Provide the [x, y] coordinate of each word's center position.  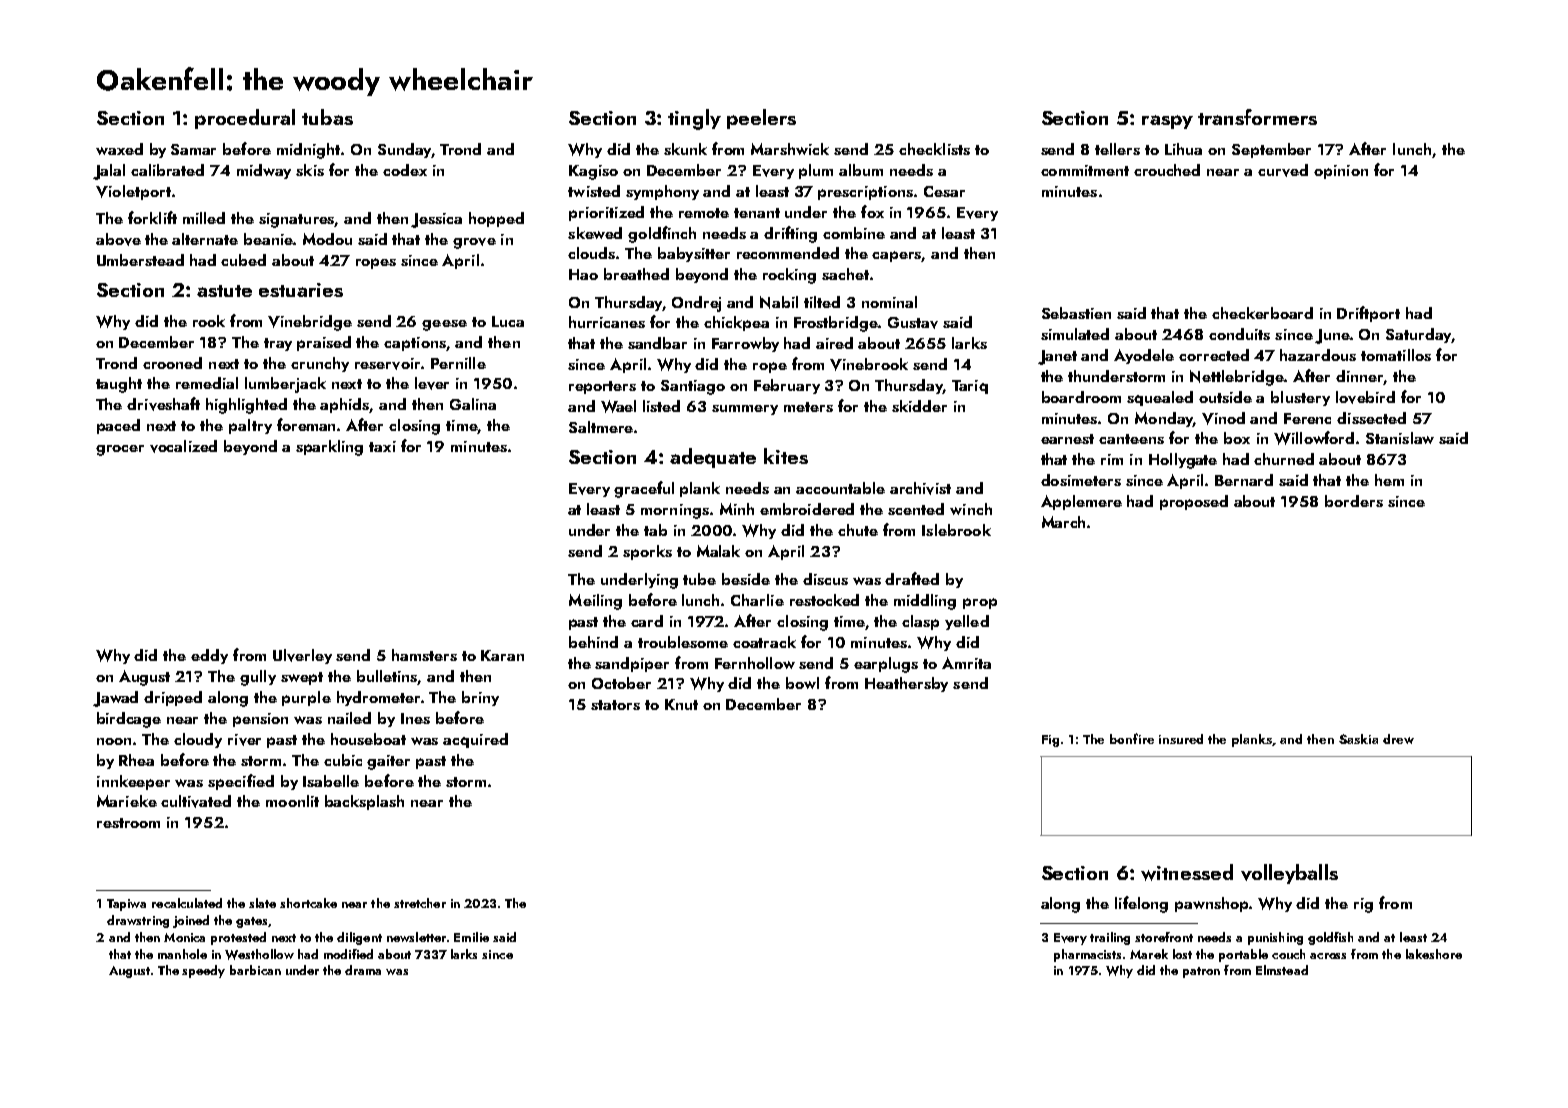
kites [786, 456]
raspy [1167, 122]
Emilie [471, 937]
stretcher [420, 903]
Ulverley [302, 656]
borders [1354, 501]
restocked [824, 600]
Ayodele [1144, 356]
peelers [761, 119]
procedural [245, 119]
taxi [382, 446]
